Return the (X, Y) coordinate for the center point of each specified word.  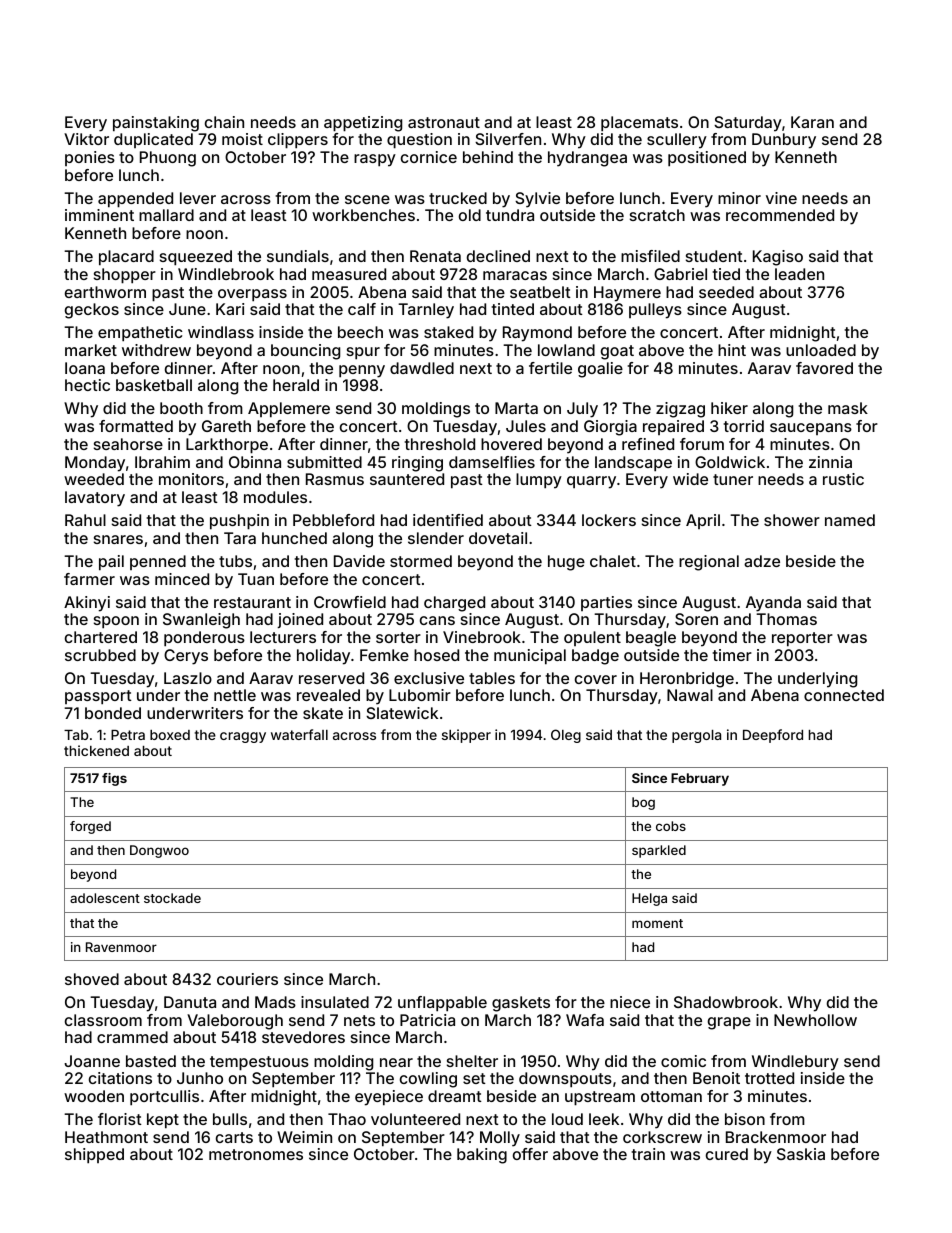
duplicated (153, 140)
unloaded (821, 350)
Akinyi (87, 604)
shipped (94, 1156)
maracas (515, 275)
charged (454, 604)
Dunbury (784, 141)
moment (657, 923)
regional (709, 563)
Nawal (690, 695)
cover (596, 679)
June (187, 309)
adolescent (105, 898)
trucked (458, 198)
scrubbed (100, 655)
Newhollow (815, 1020)
